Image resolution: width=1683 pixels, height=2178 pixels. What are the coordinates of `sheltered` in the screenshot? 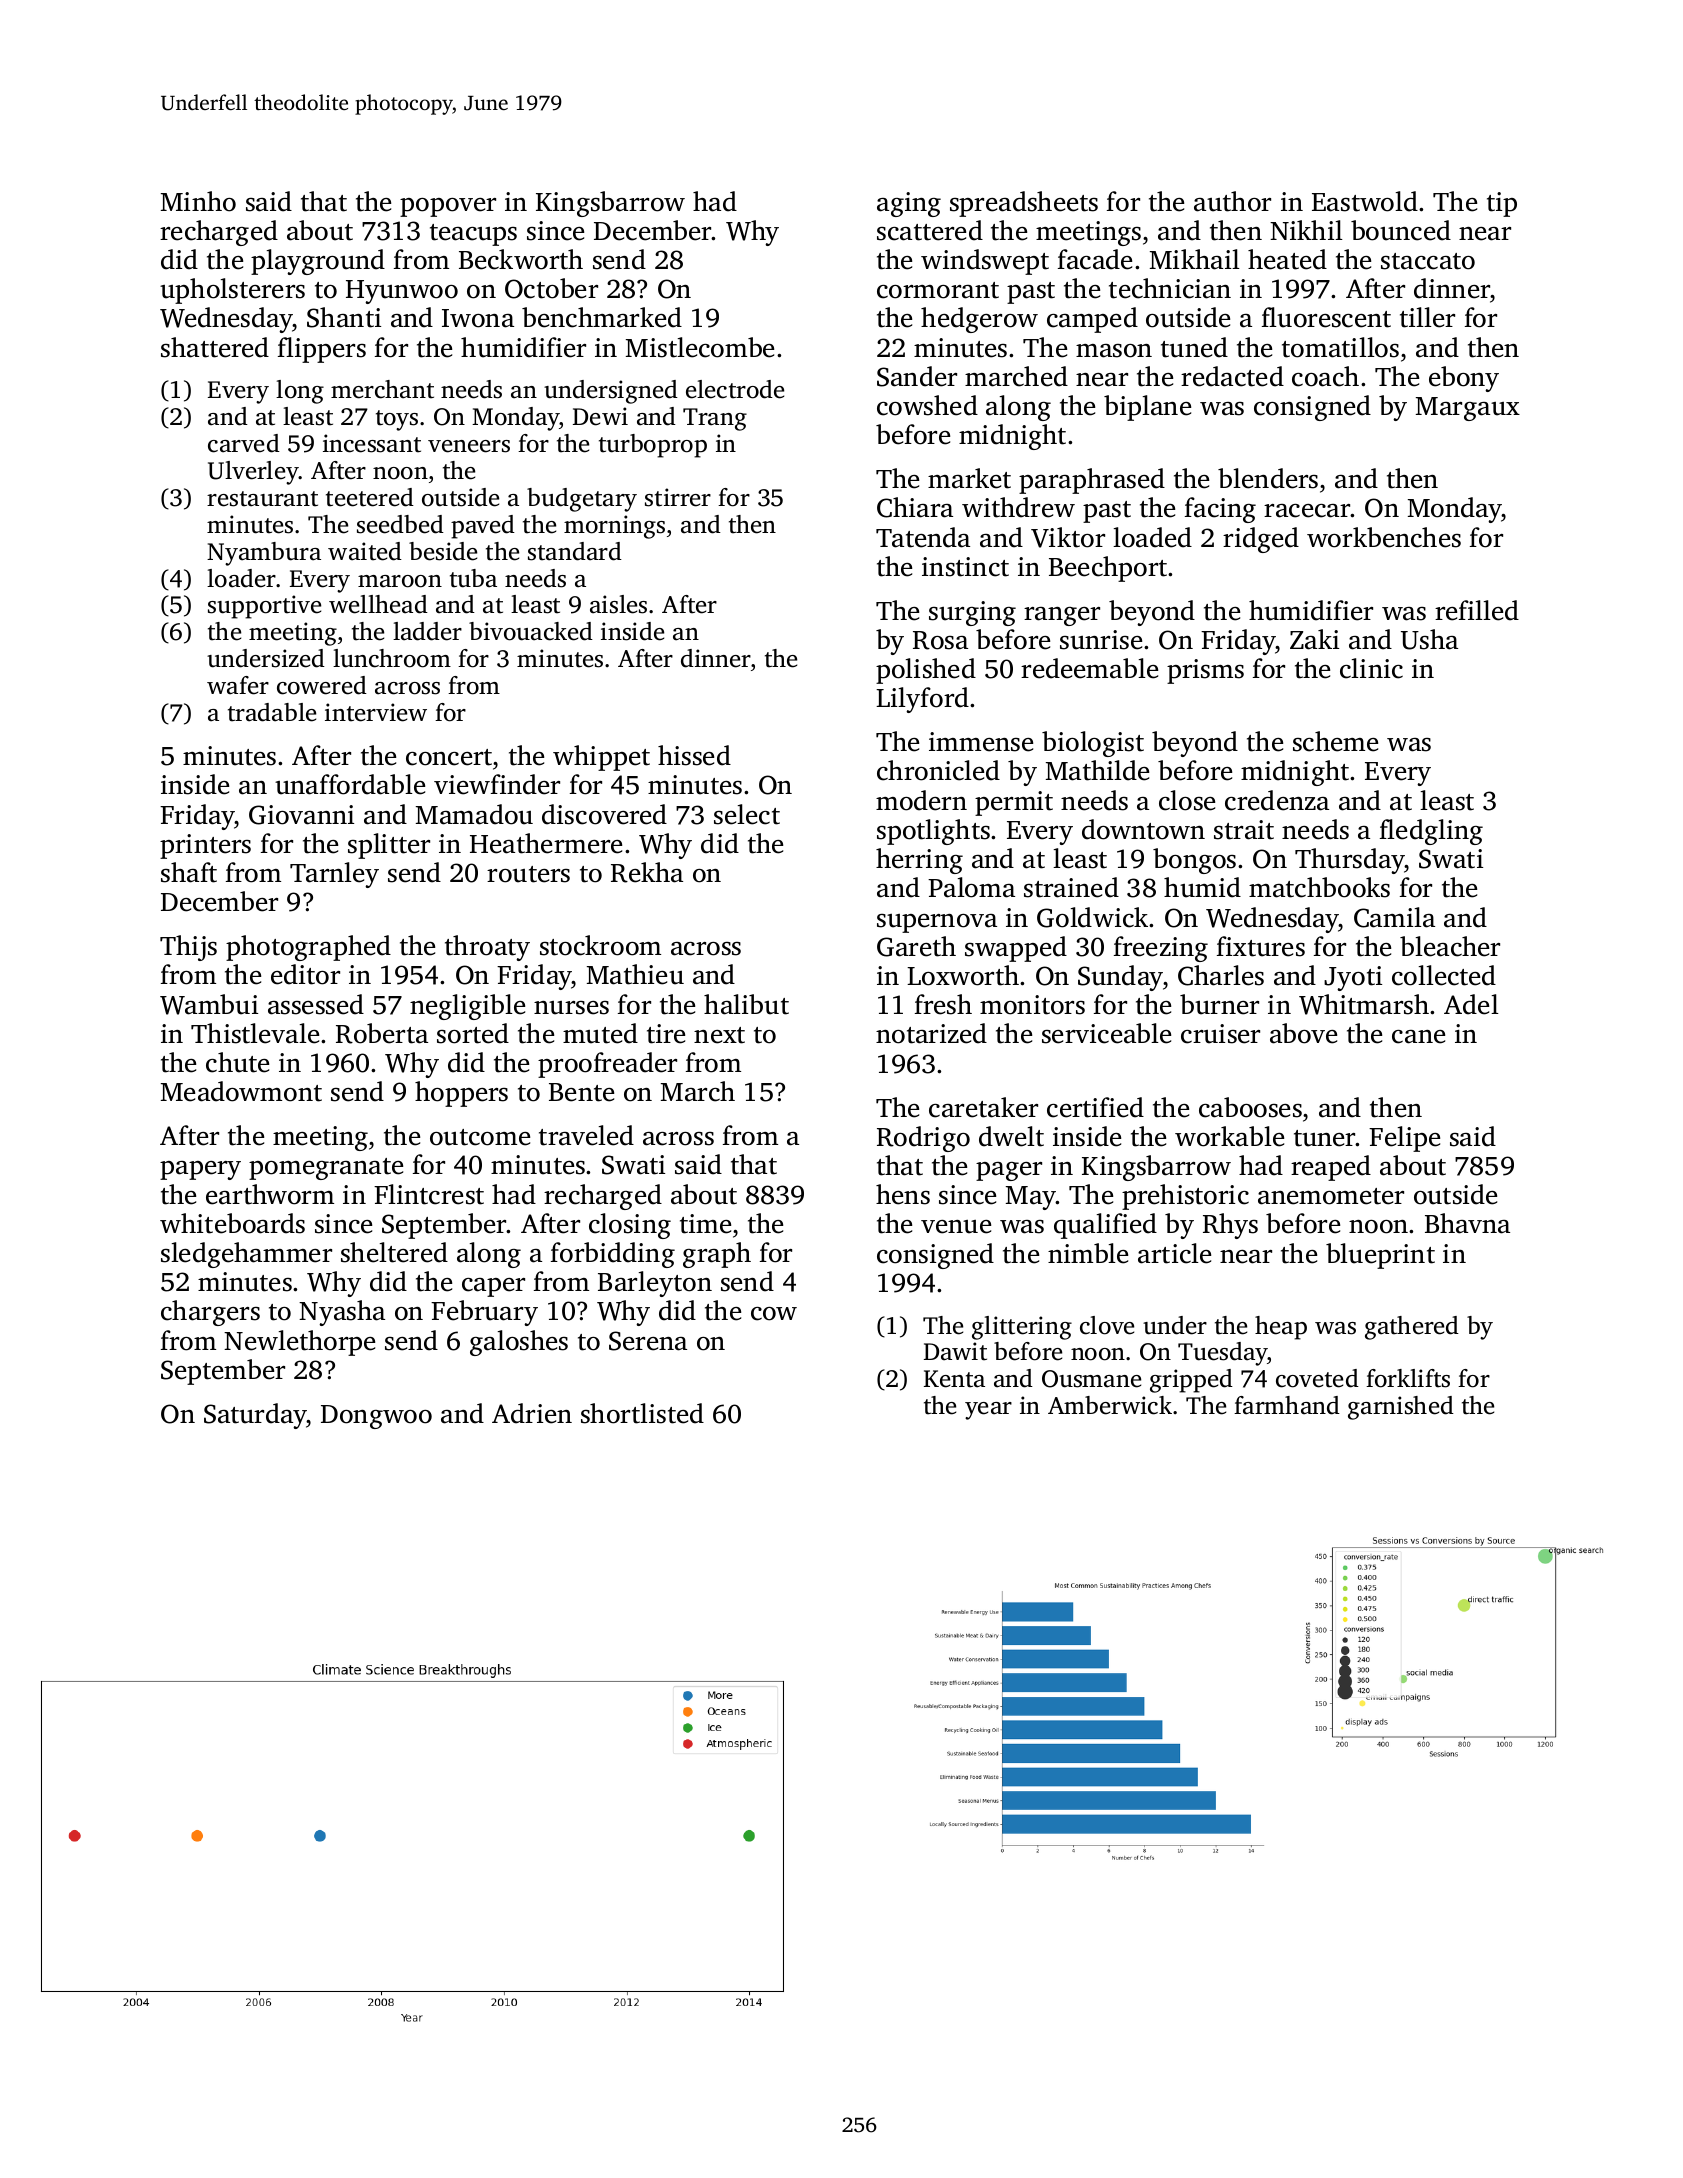 It's located at (394, 1252).
